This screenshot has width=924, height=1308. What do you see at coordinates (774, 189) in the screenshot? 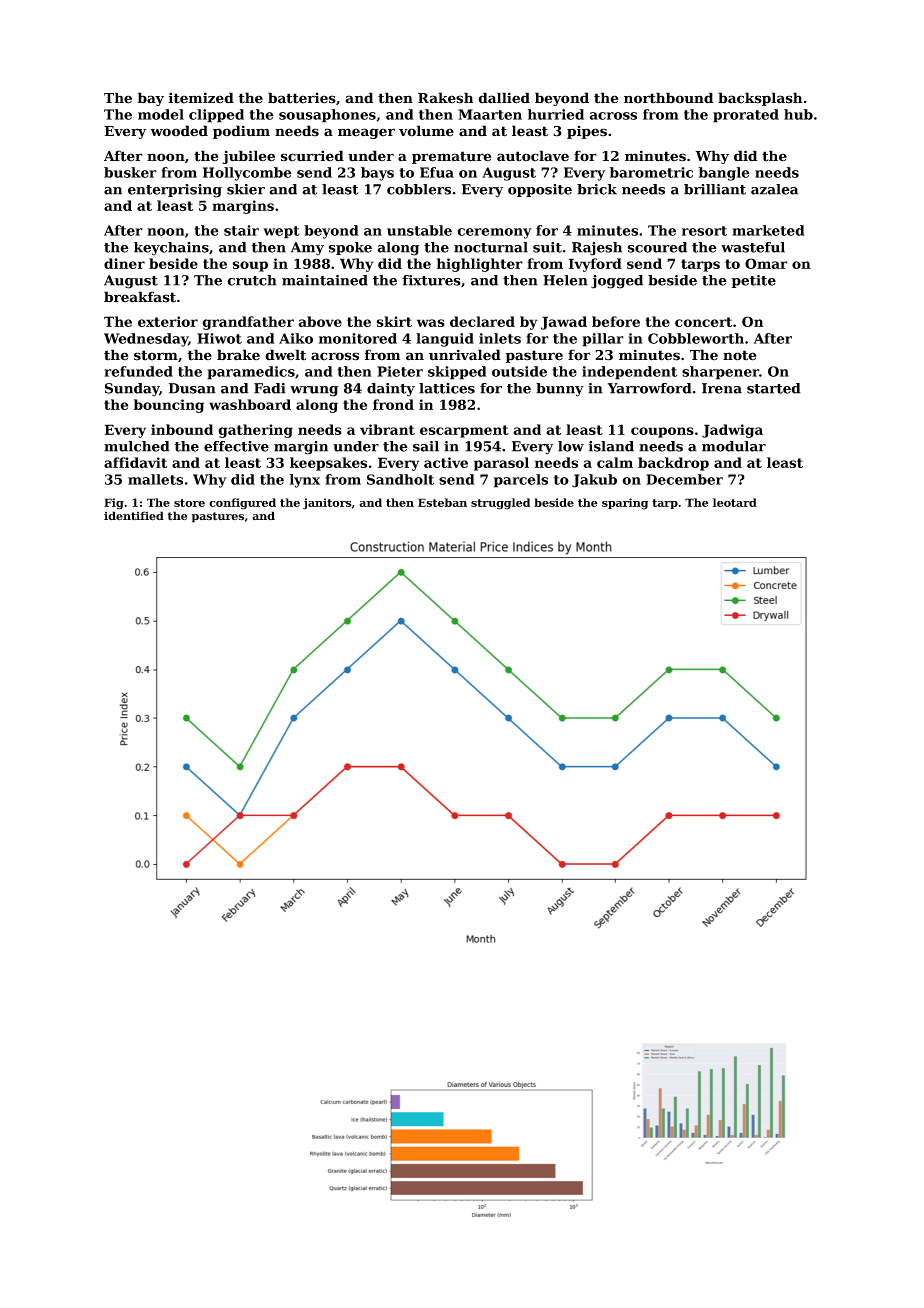
I see `azalea` at bounding box center [774, 189].
